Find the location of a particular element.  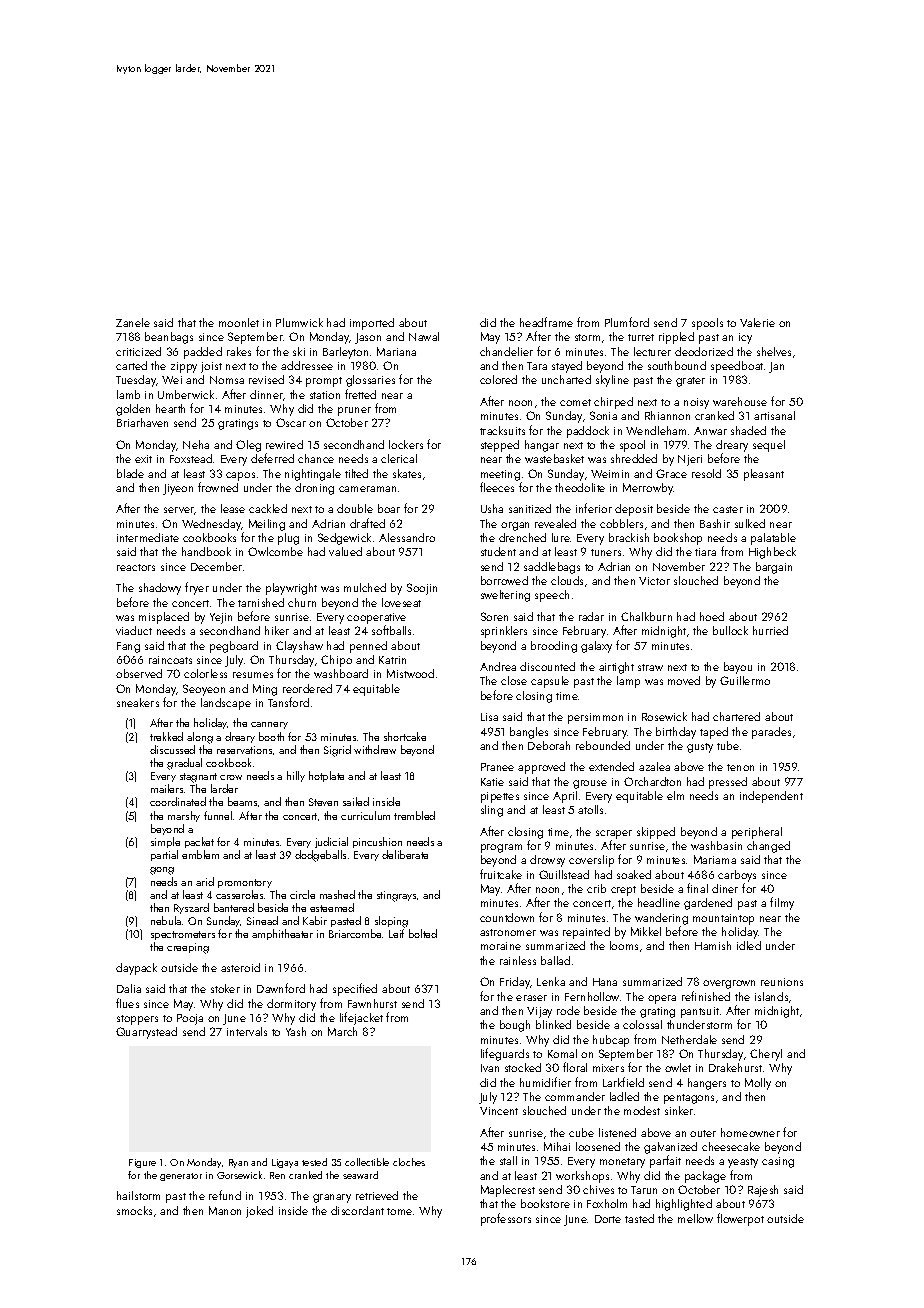

lifejacket is located at coordinates (361, 1018).
